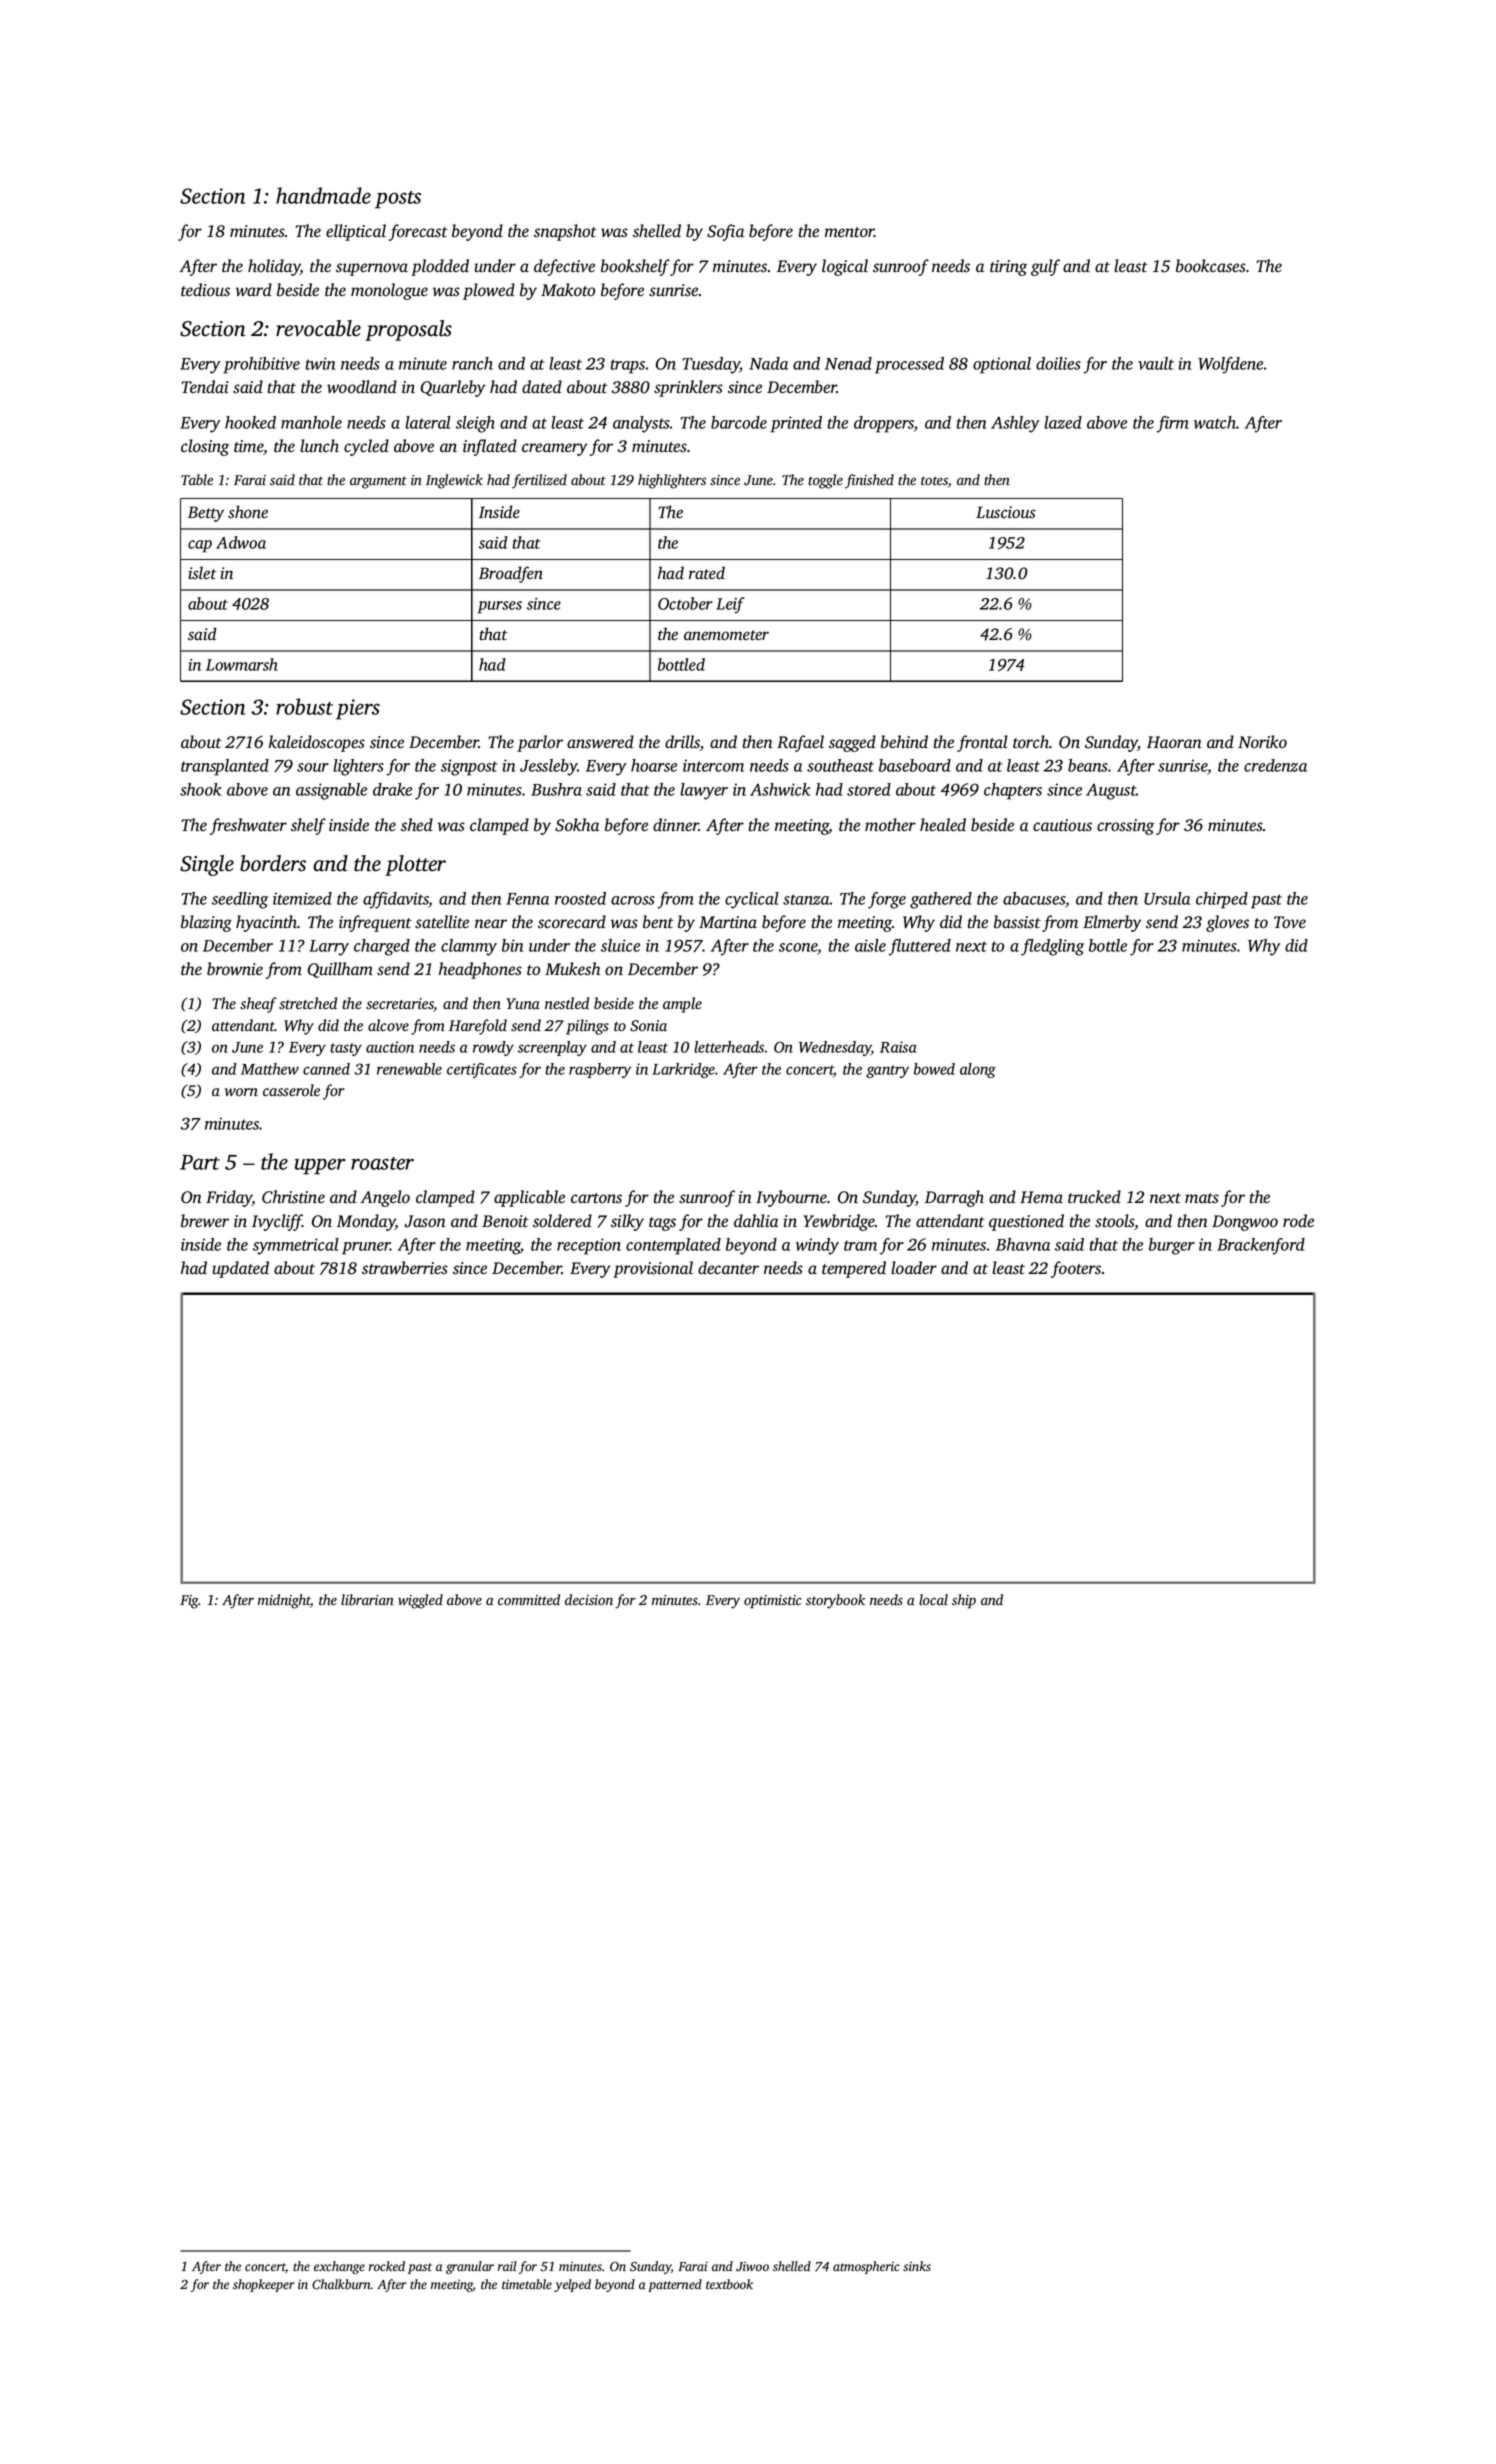 Image resolution: width=1496 pixels, height=2464 pixels. Describe the element at coordinates (725, 232) in the screenshot. I see `Sofia` at that location.
